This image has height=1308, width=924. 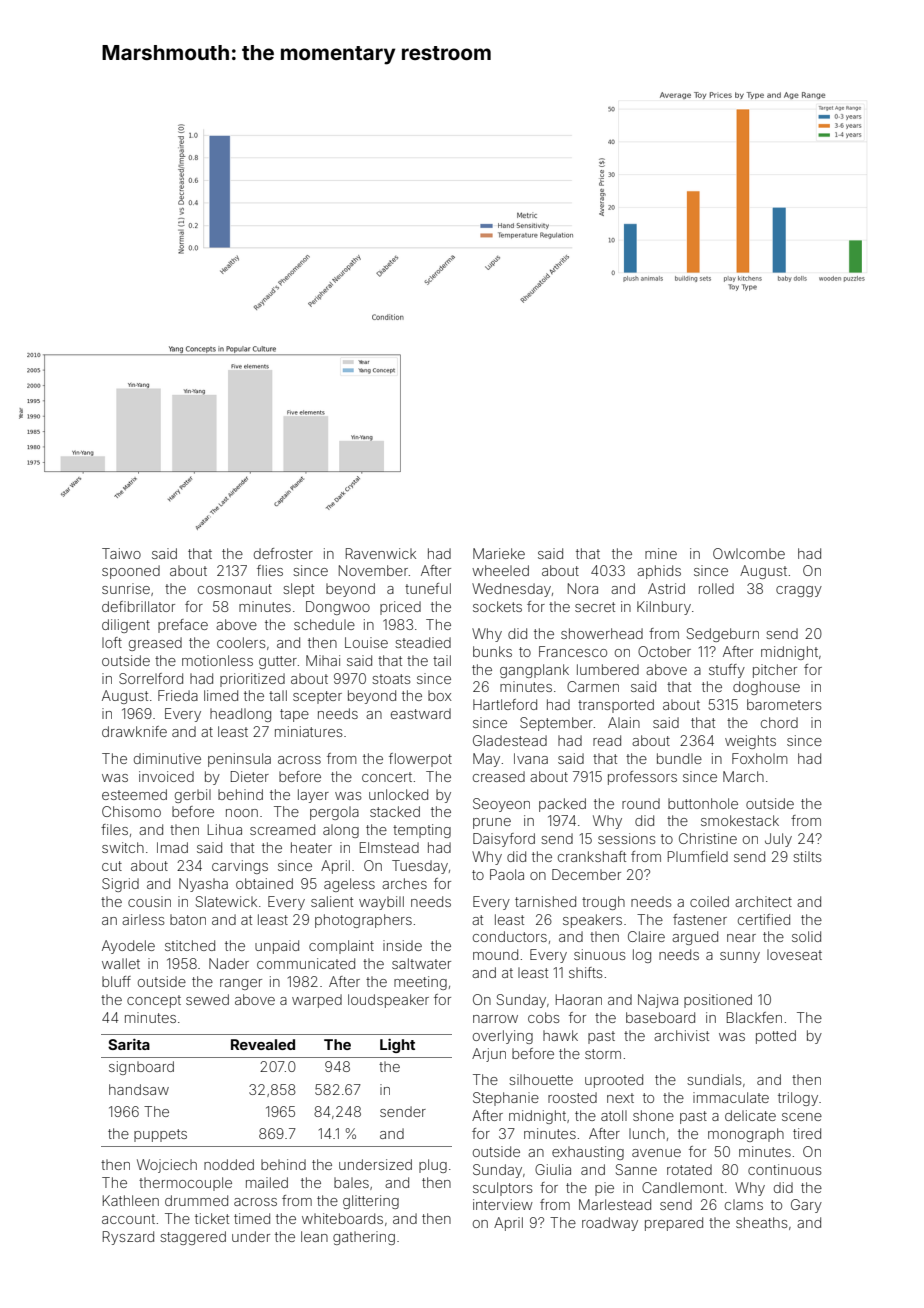 I want to click on Marieke, so click(x=499, y=553).
